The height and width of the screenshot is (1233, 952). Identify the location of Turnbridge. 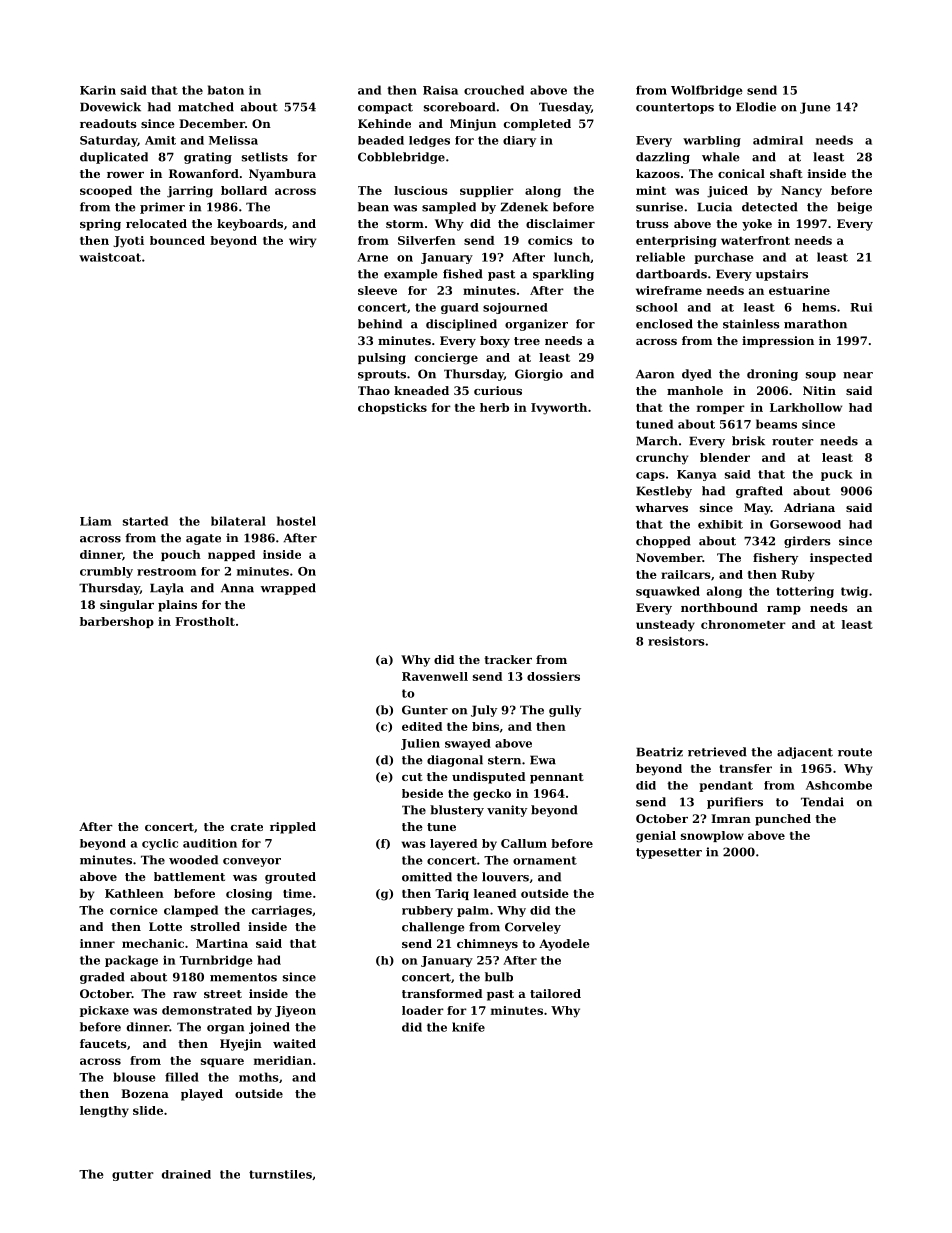
(216, 961).
